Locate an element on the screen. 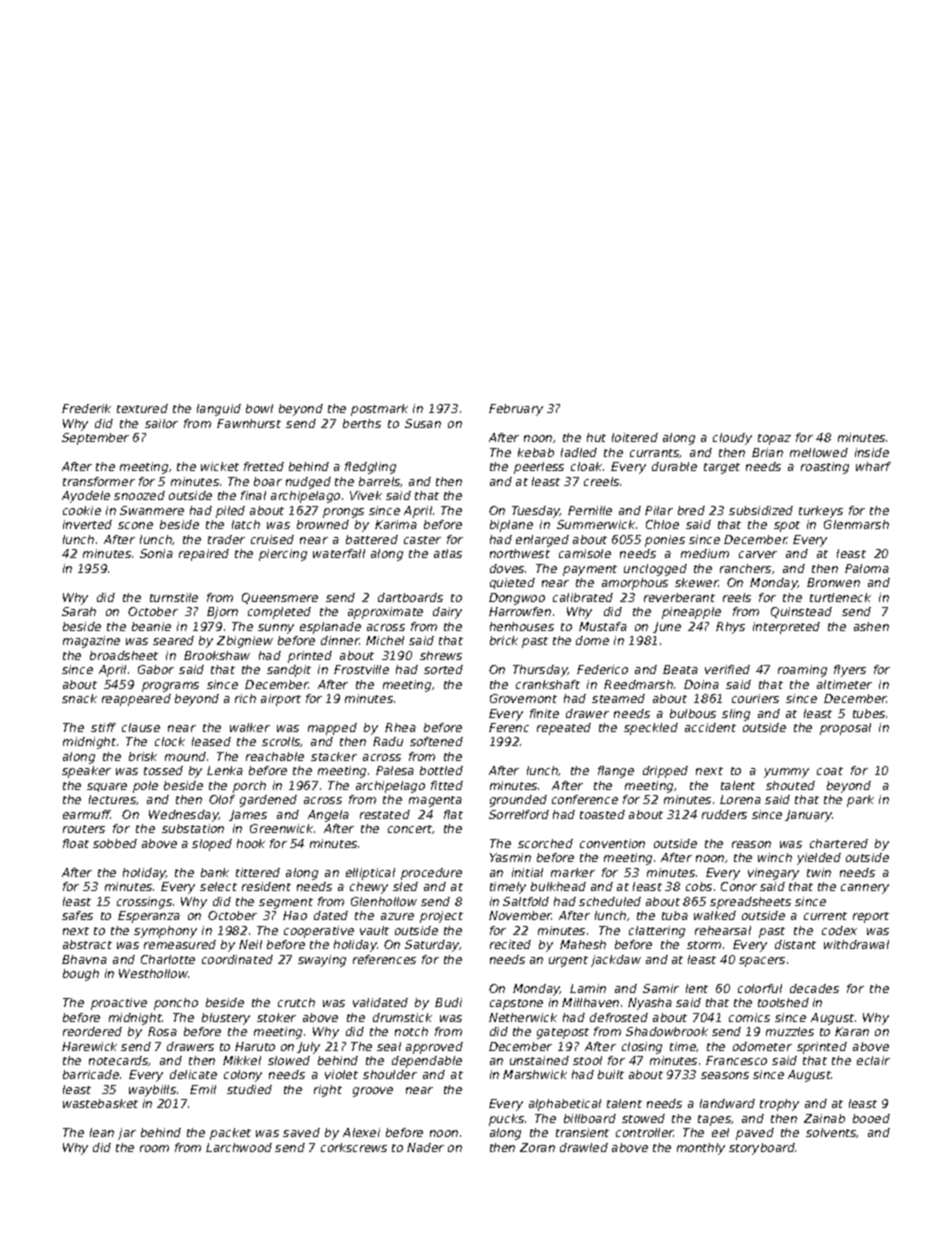 The width and height of the screenshot is (952, 1233). Glenhollow is located at coordinates (384, 901).
